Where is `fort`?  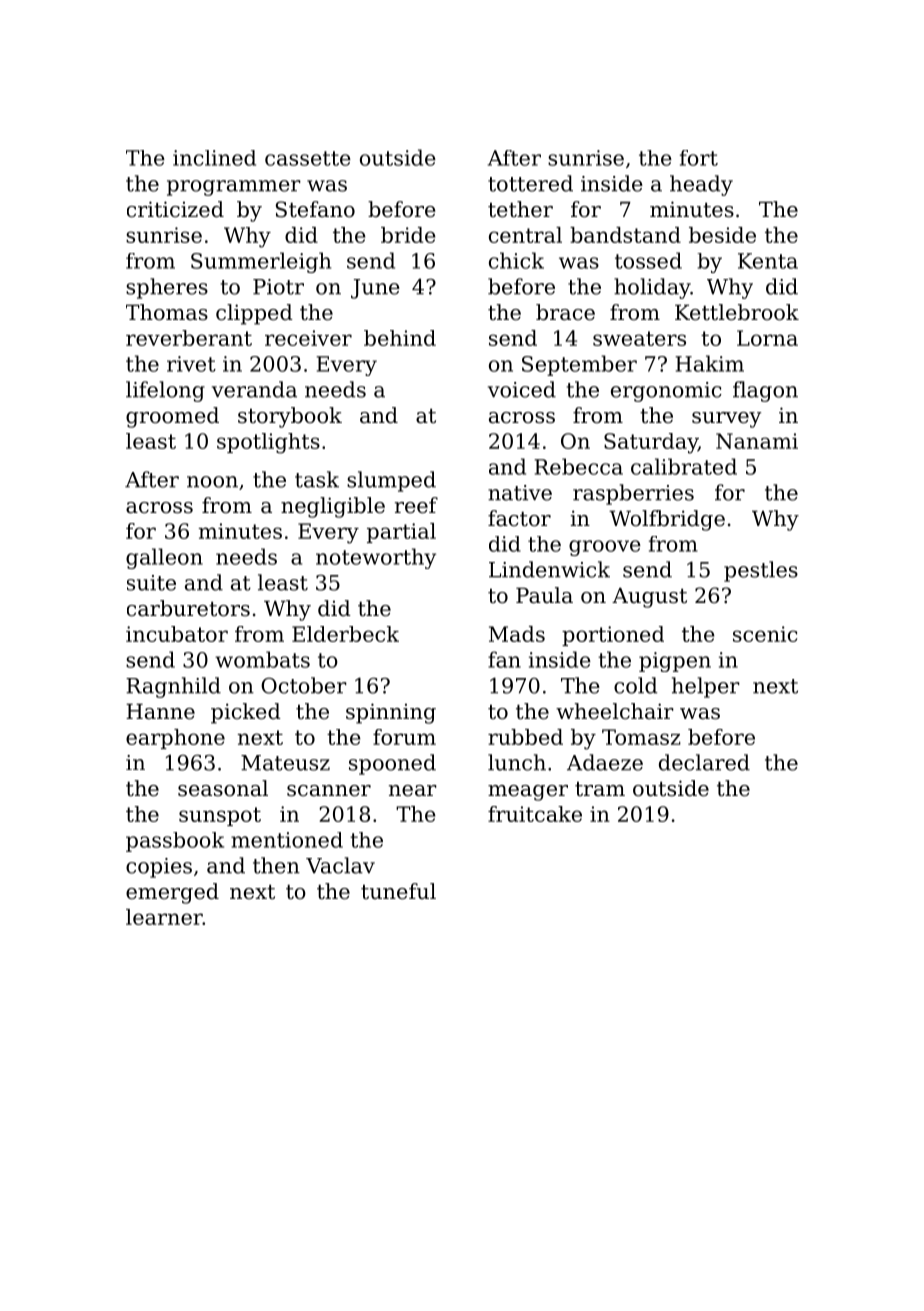
fort is located at coordinates (699, 158).
